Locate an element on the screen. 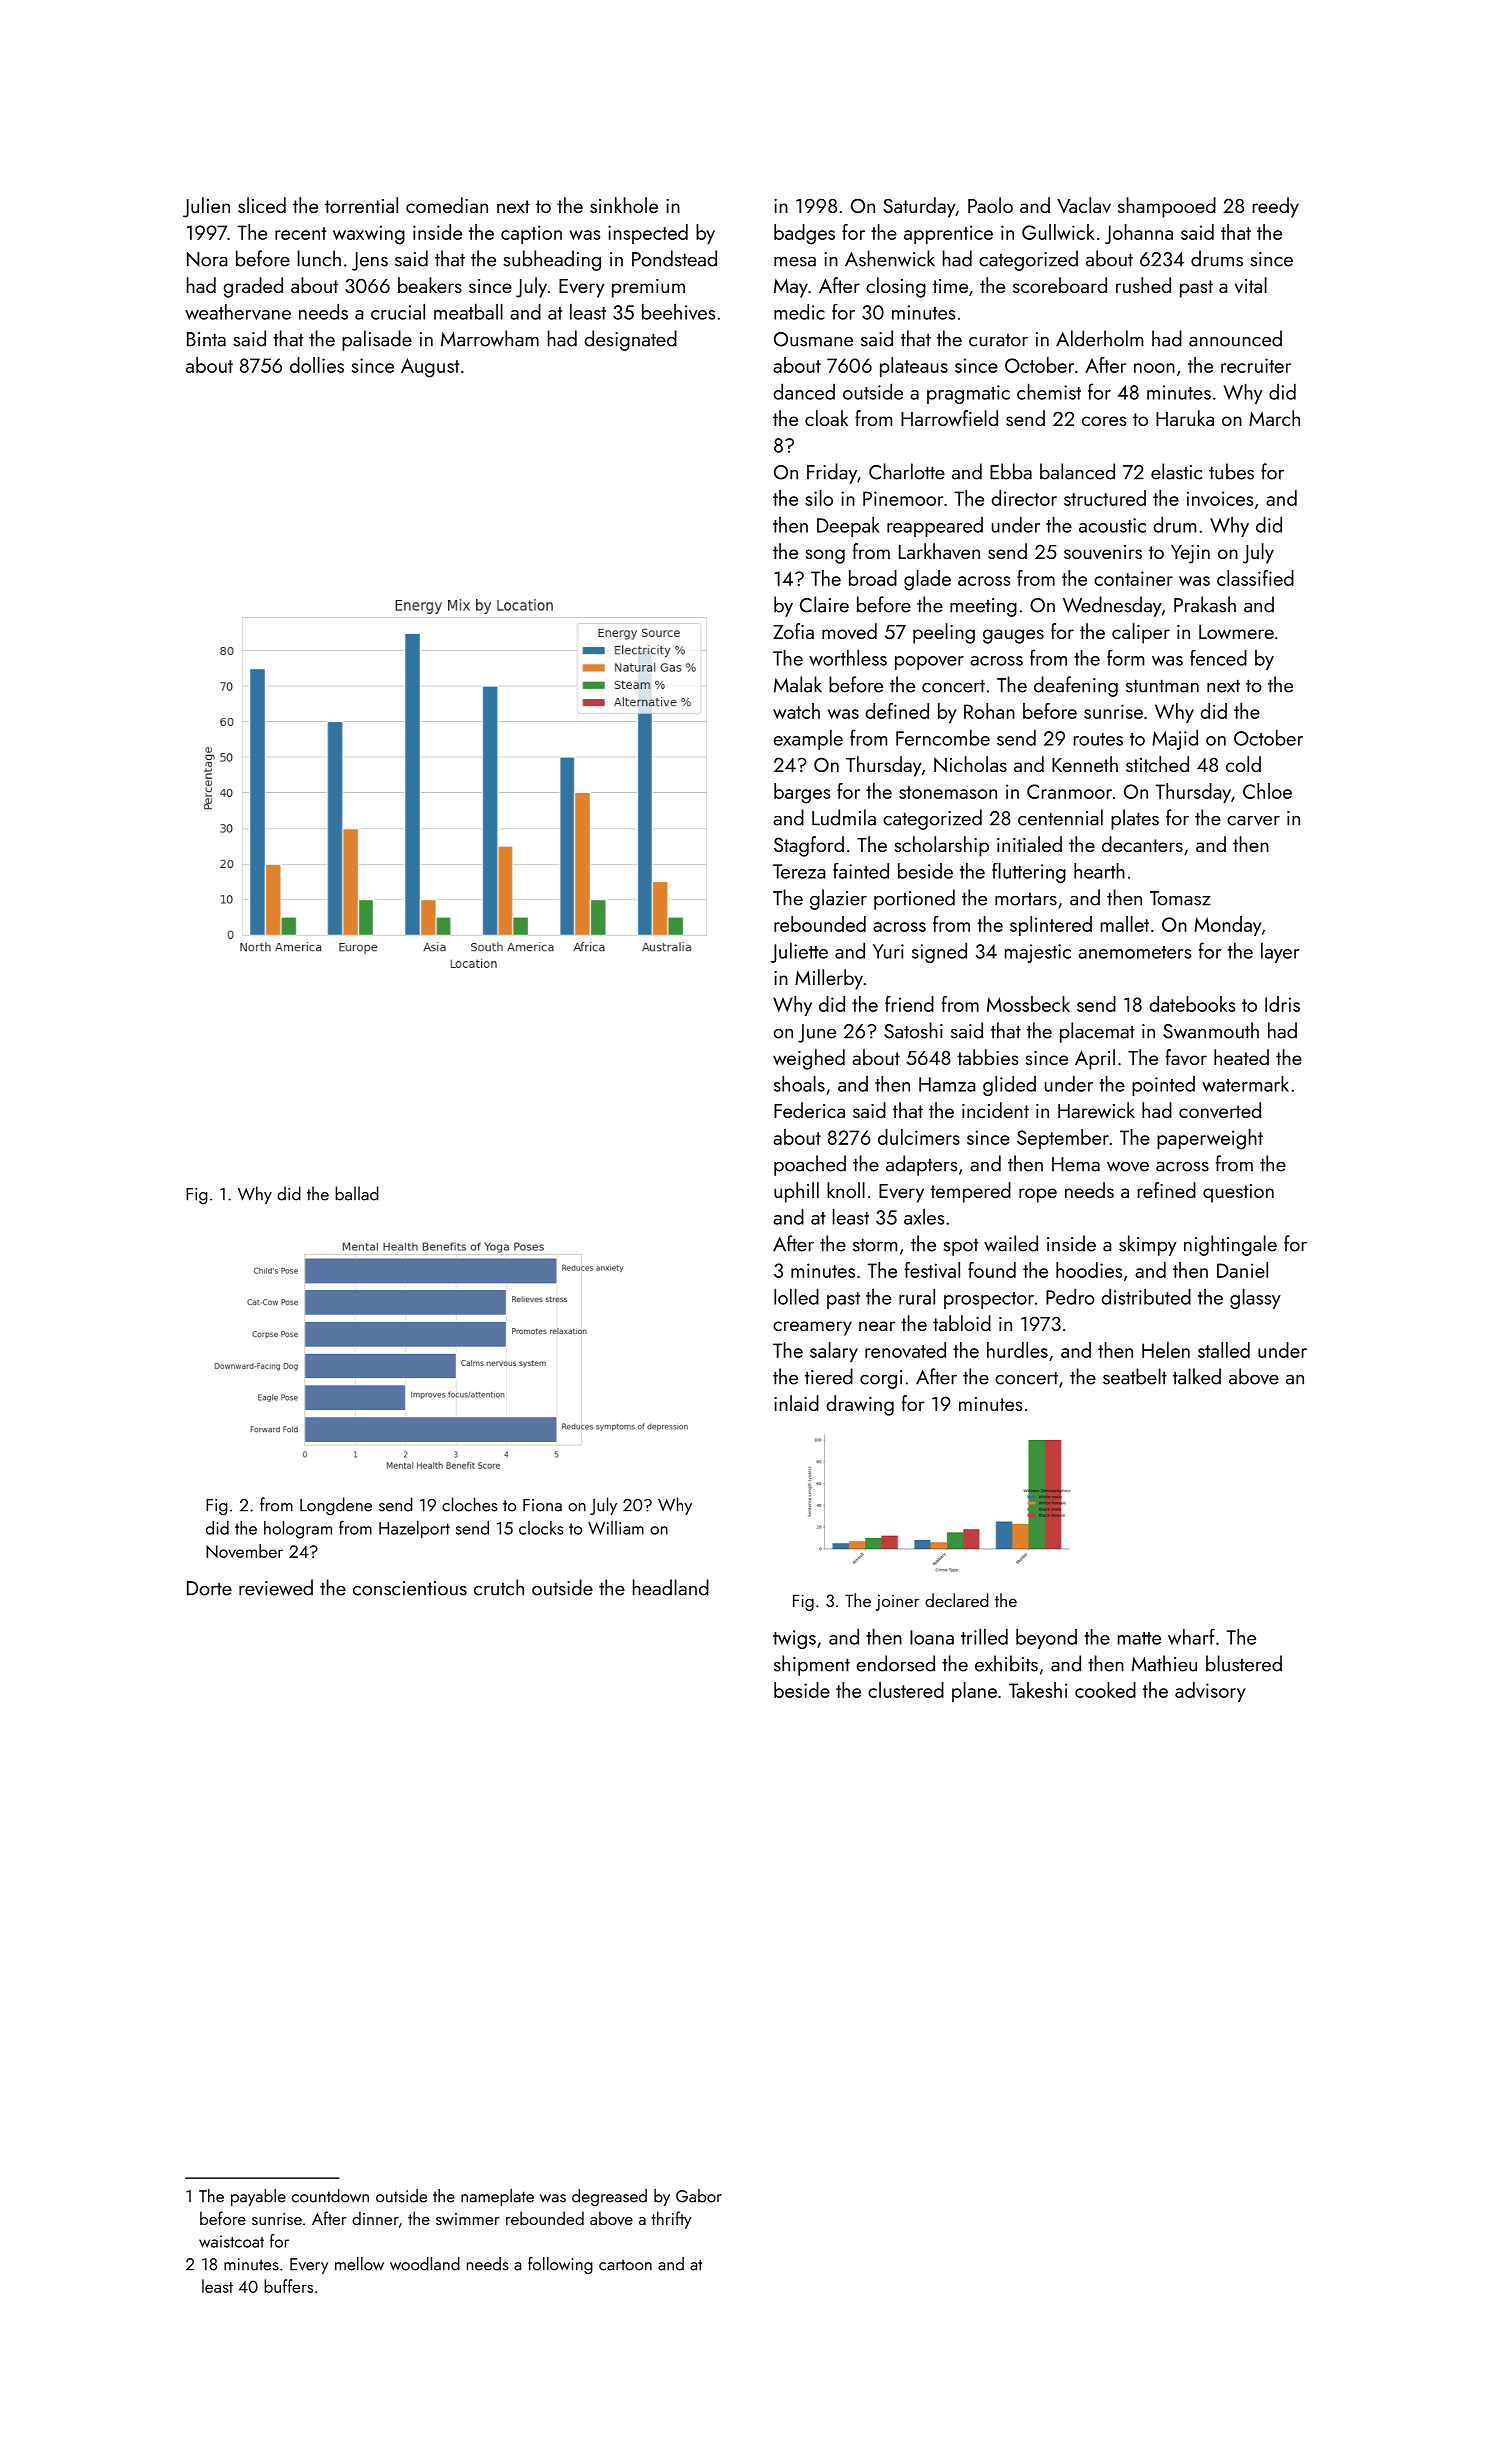 Image resolution: width=1496 pixels, height=2464 pixels. headland is located at coordinates (671, 1587).
